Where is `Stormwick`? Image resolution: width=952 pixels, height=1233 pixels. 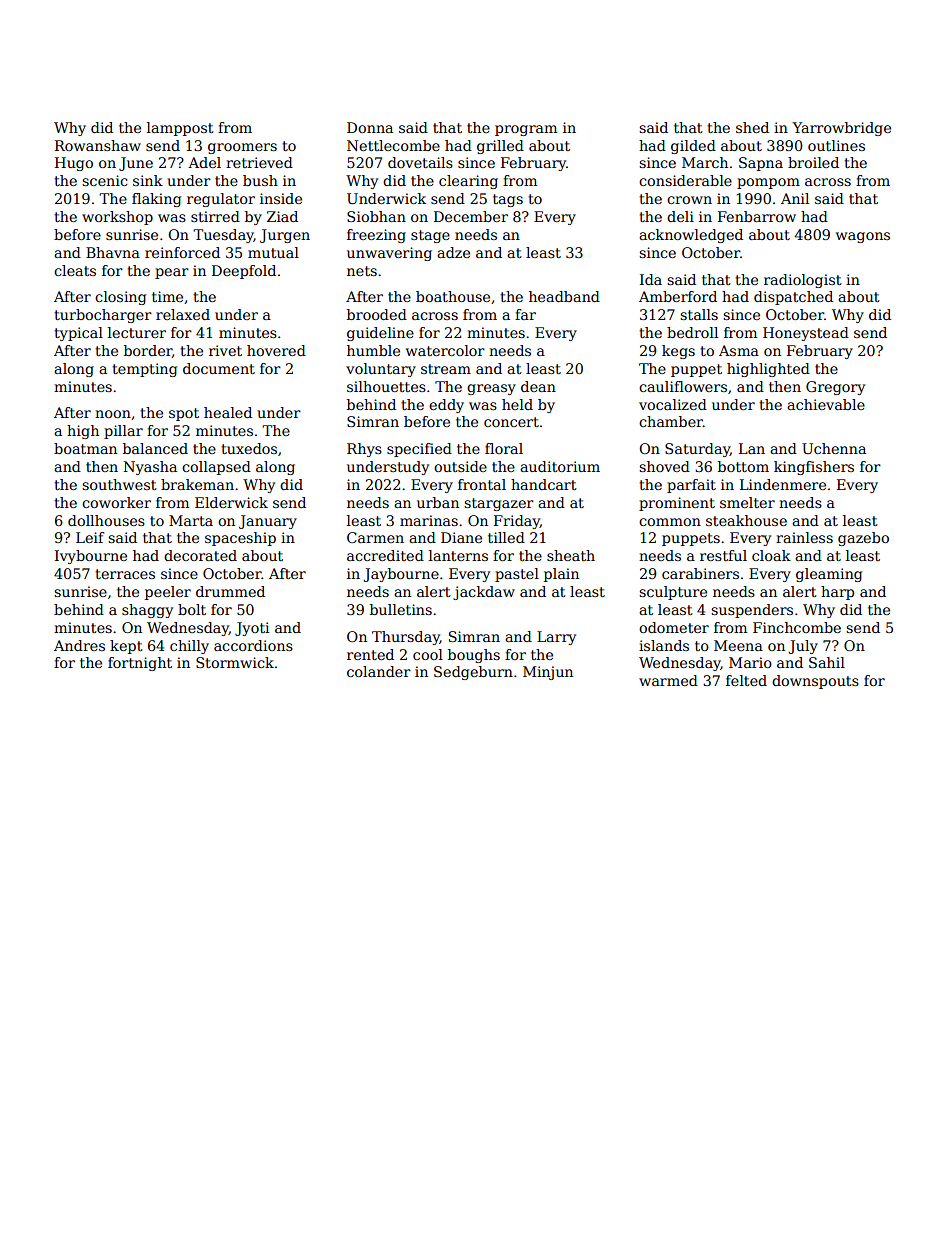
Stormwick is located at coordinates (235, 662).
